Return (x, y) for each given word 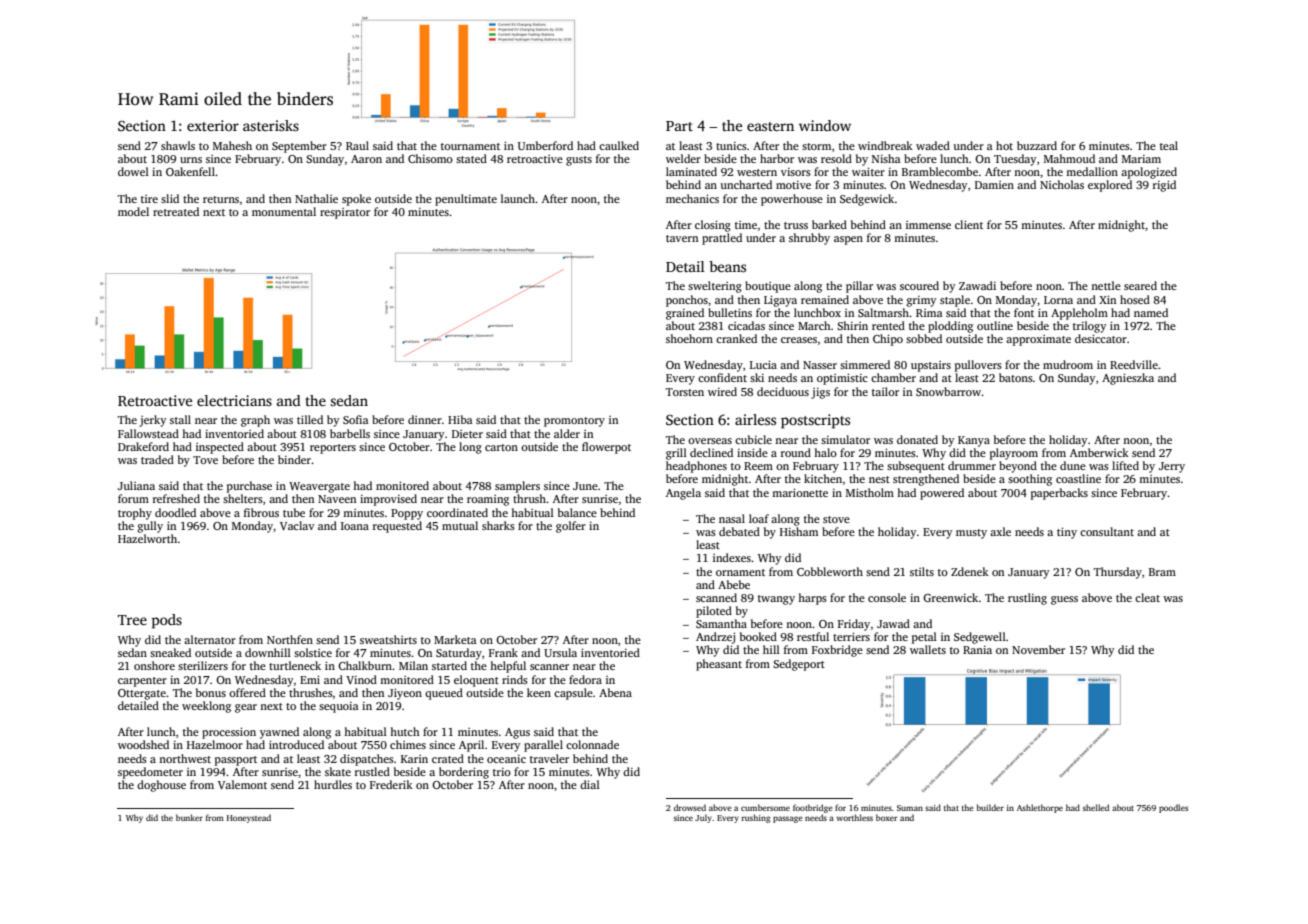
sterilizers (203, 665)
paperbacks (1059, 494)
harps (812, 599)
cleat (1147, 597)
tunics (731, 146)
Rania (977, 650)
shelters (243, 498)
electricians (234, 400)
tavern (682, 238)
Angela (683, 494)
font (1024, 312)
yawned (279, 733)
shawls (178, 145)
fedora (585, 679)
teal (1169, 145)
